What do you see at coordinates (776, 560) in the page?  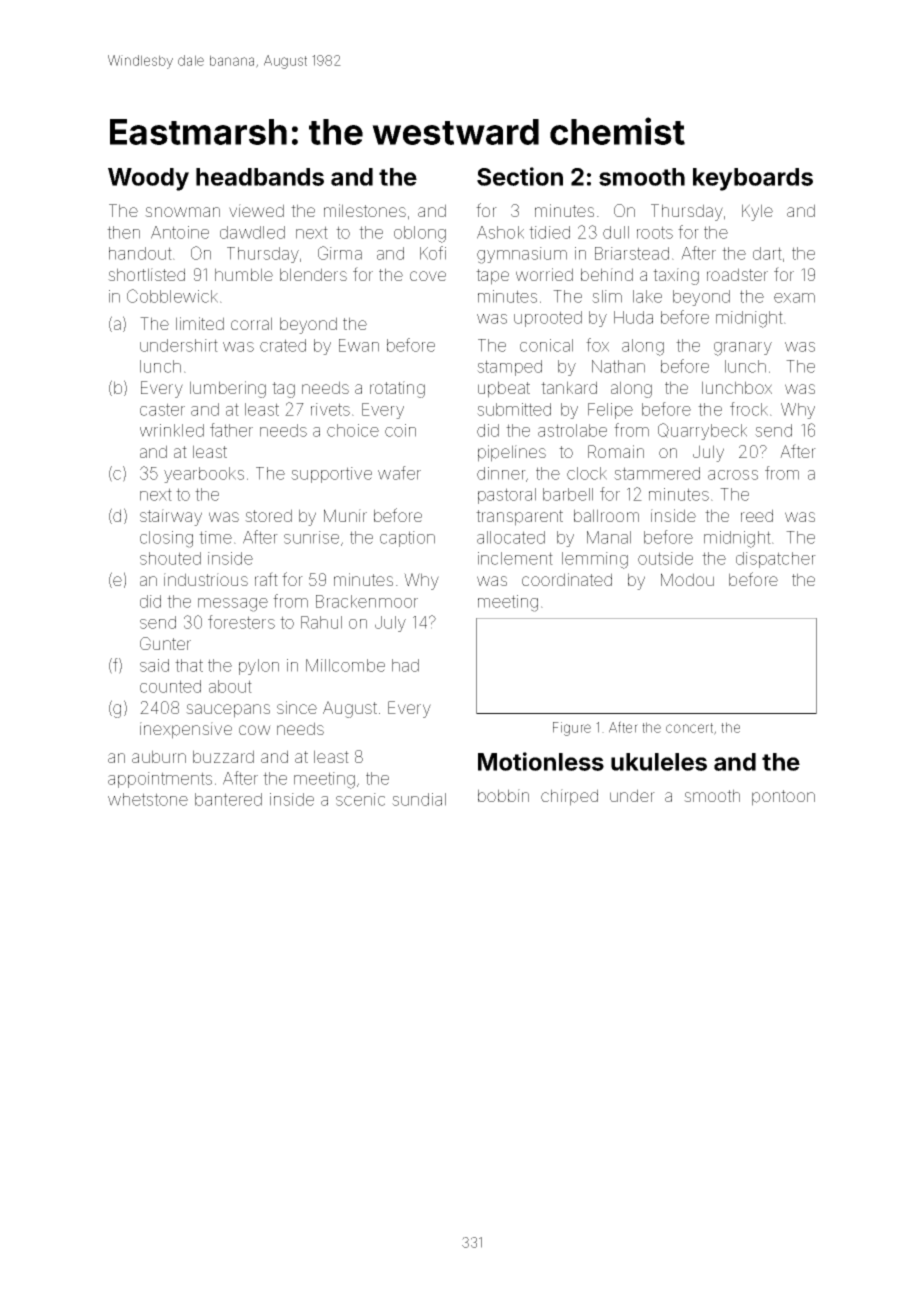 I see `dispatcher` at bounding box center [776, 560].
